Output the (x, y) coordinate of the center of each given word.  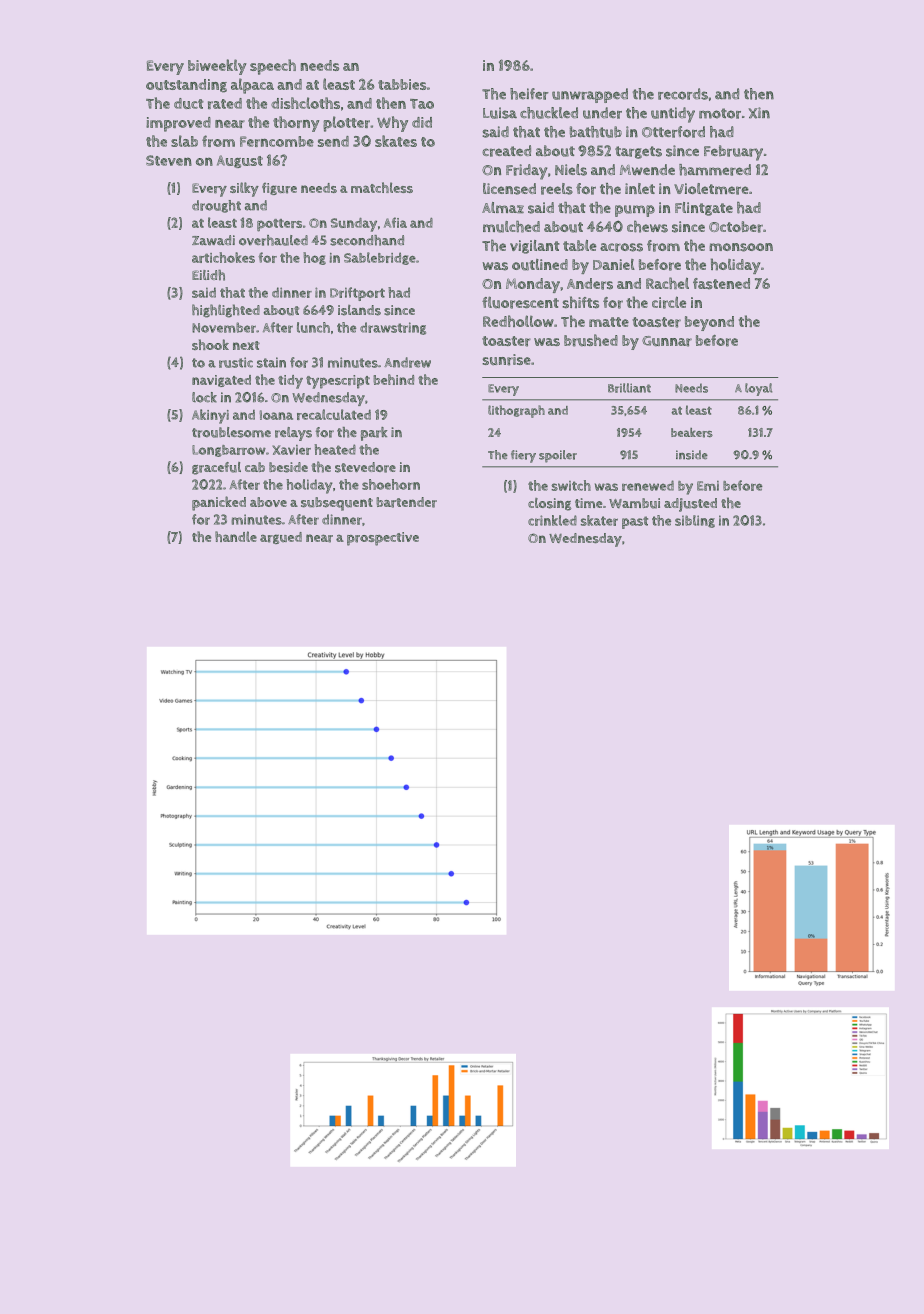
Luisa (500, 113)
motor (720, 113)
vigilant (535, 247)
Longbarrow (229, 451)
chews (647, 227)
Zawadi (213, 240)
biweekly (217, 67)
